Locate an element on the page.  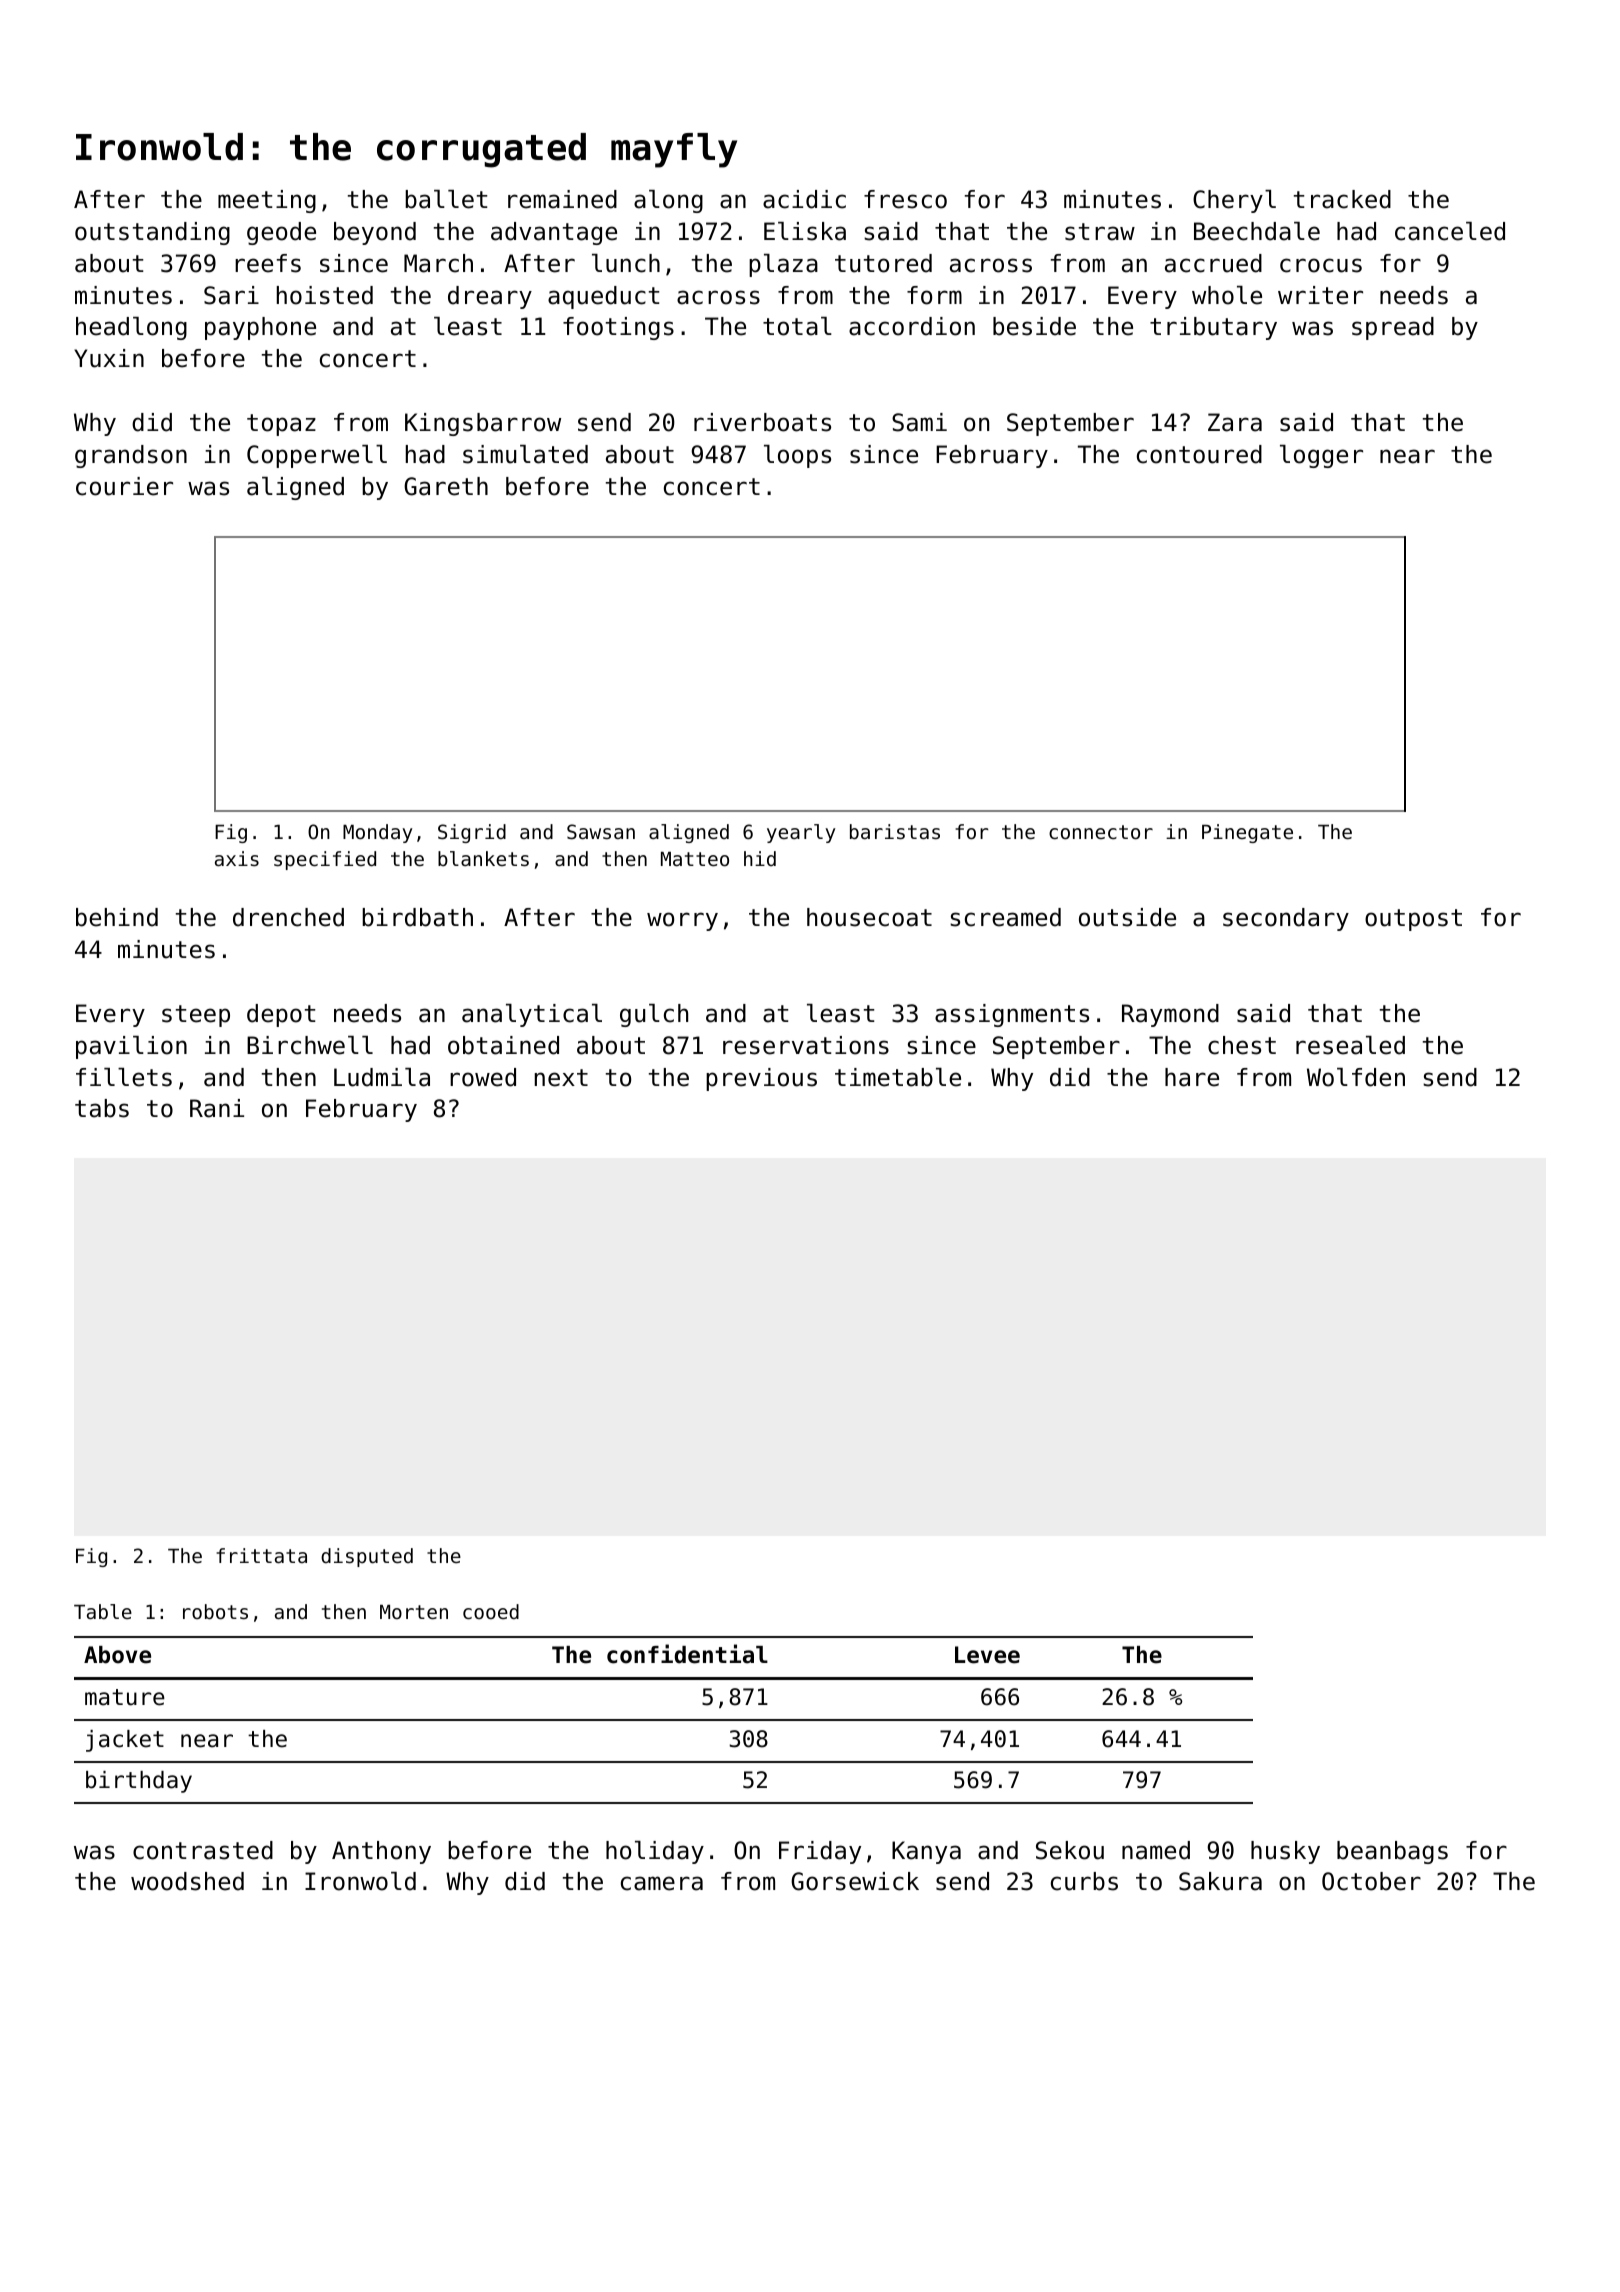
steep is located at coordinates (196, 1016).
